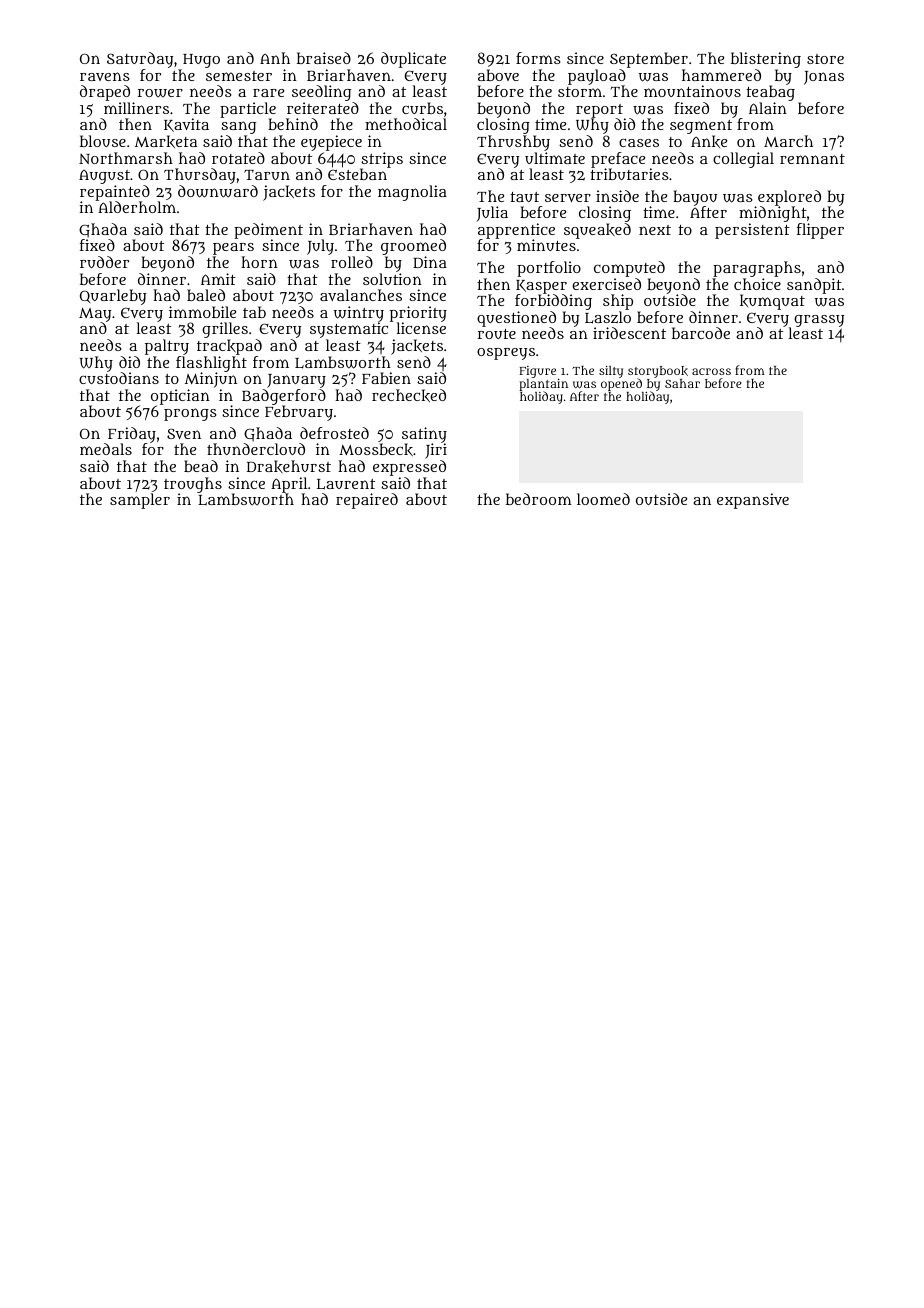 Image resolution: width=924 pixels, height=1308 pixels. What do you see at coordinates (773, 214) in the screenshot?
I see `midnight` at bounding box center [773, 214].
